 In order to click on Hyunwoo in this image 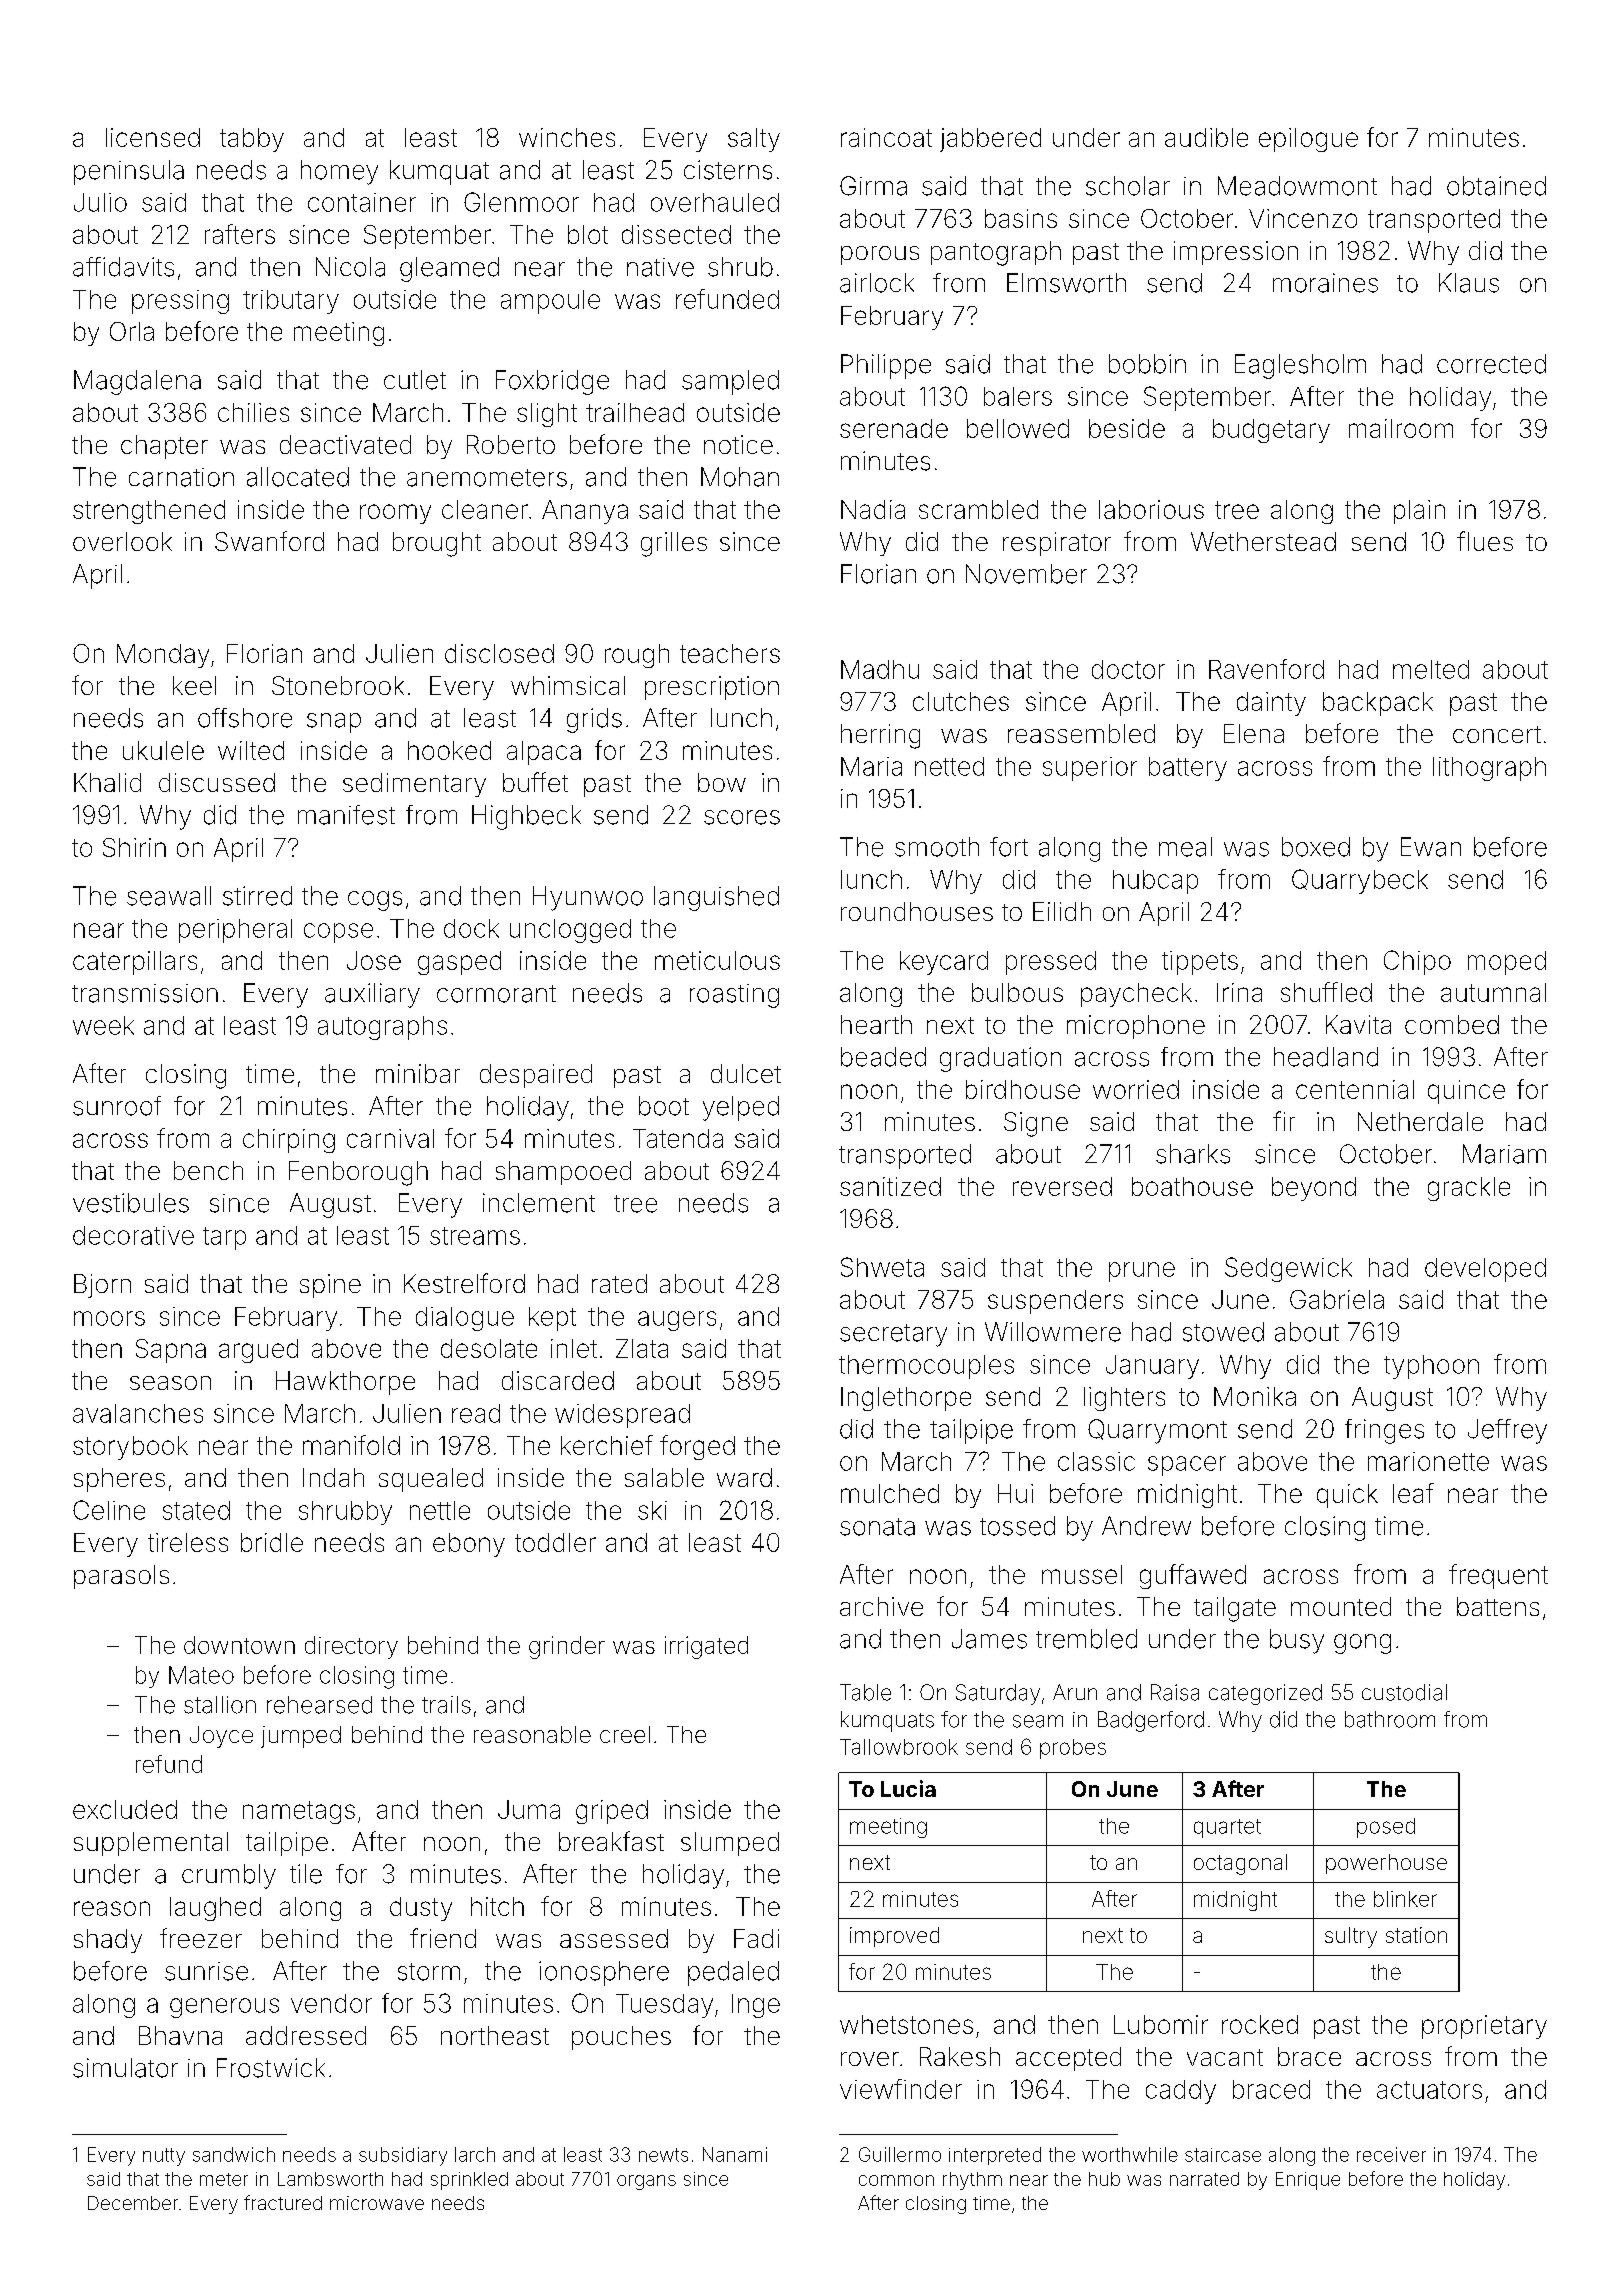, I will do `click(588, 898)`.
